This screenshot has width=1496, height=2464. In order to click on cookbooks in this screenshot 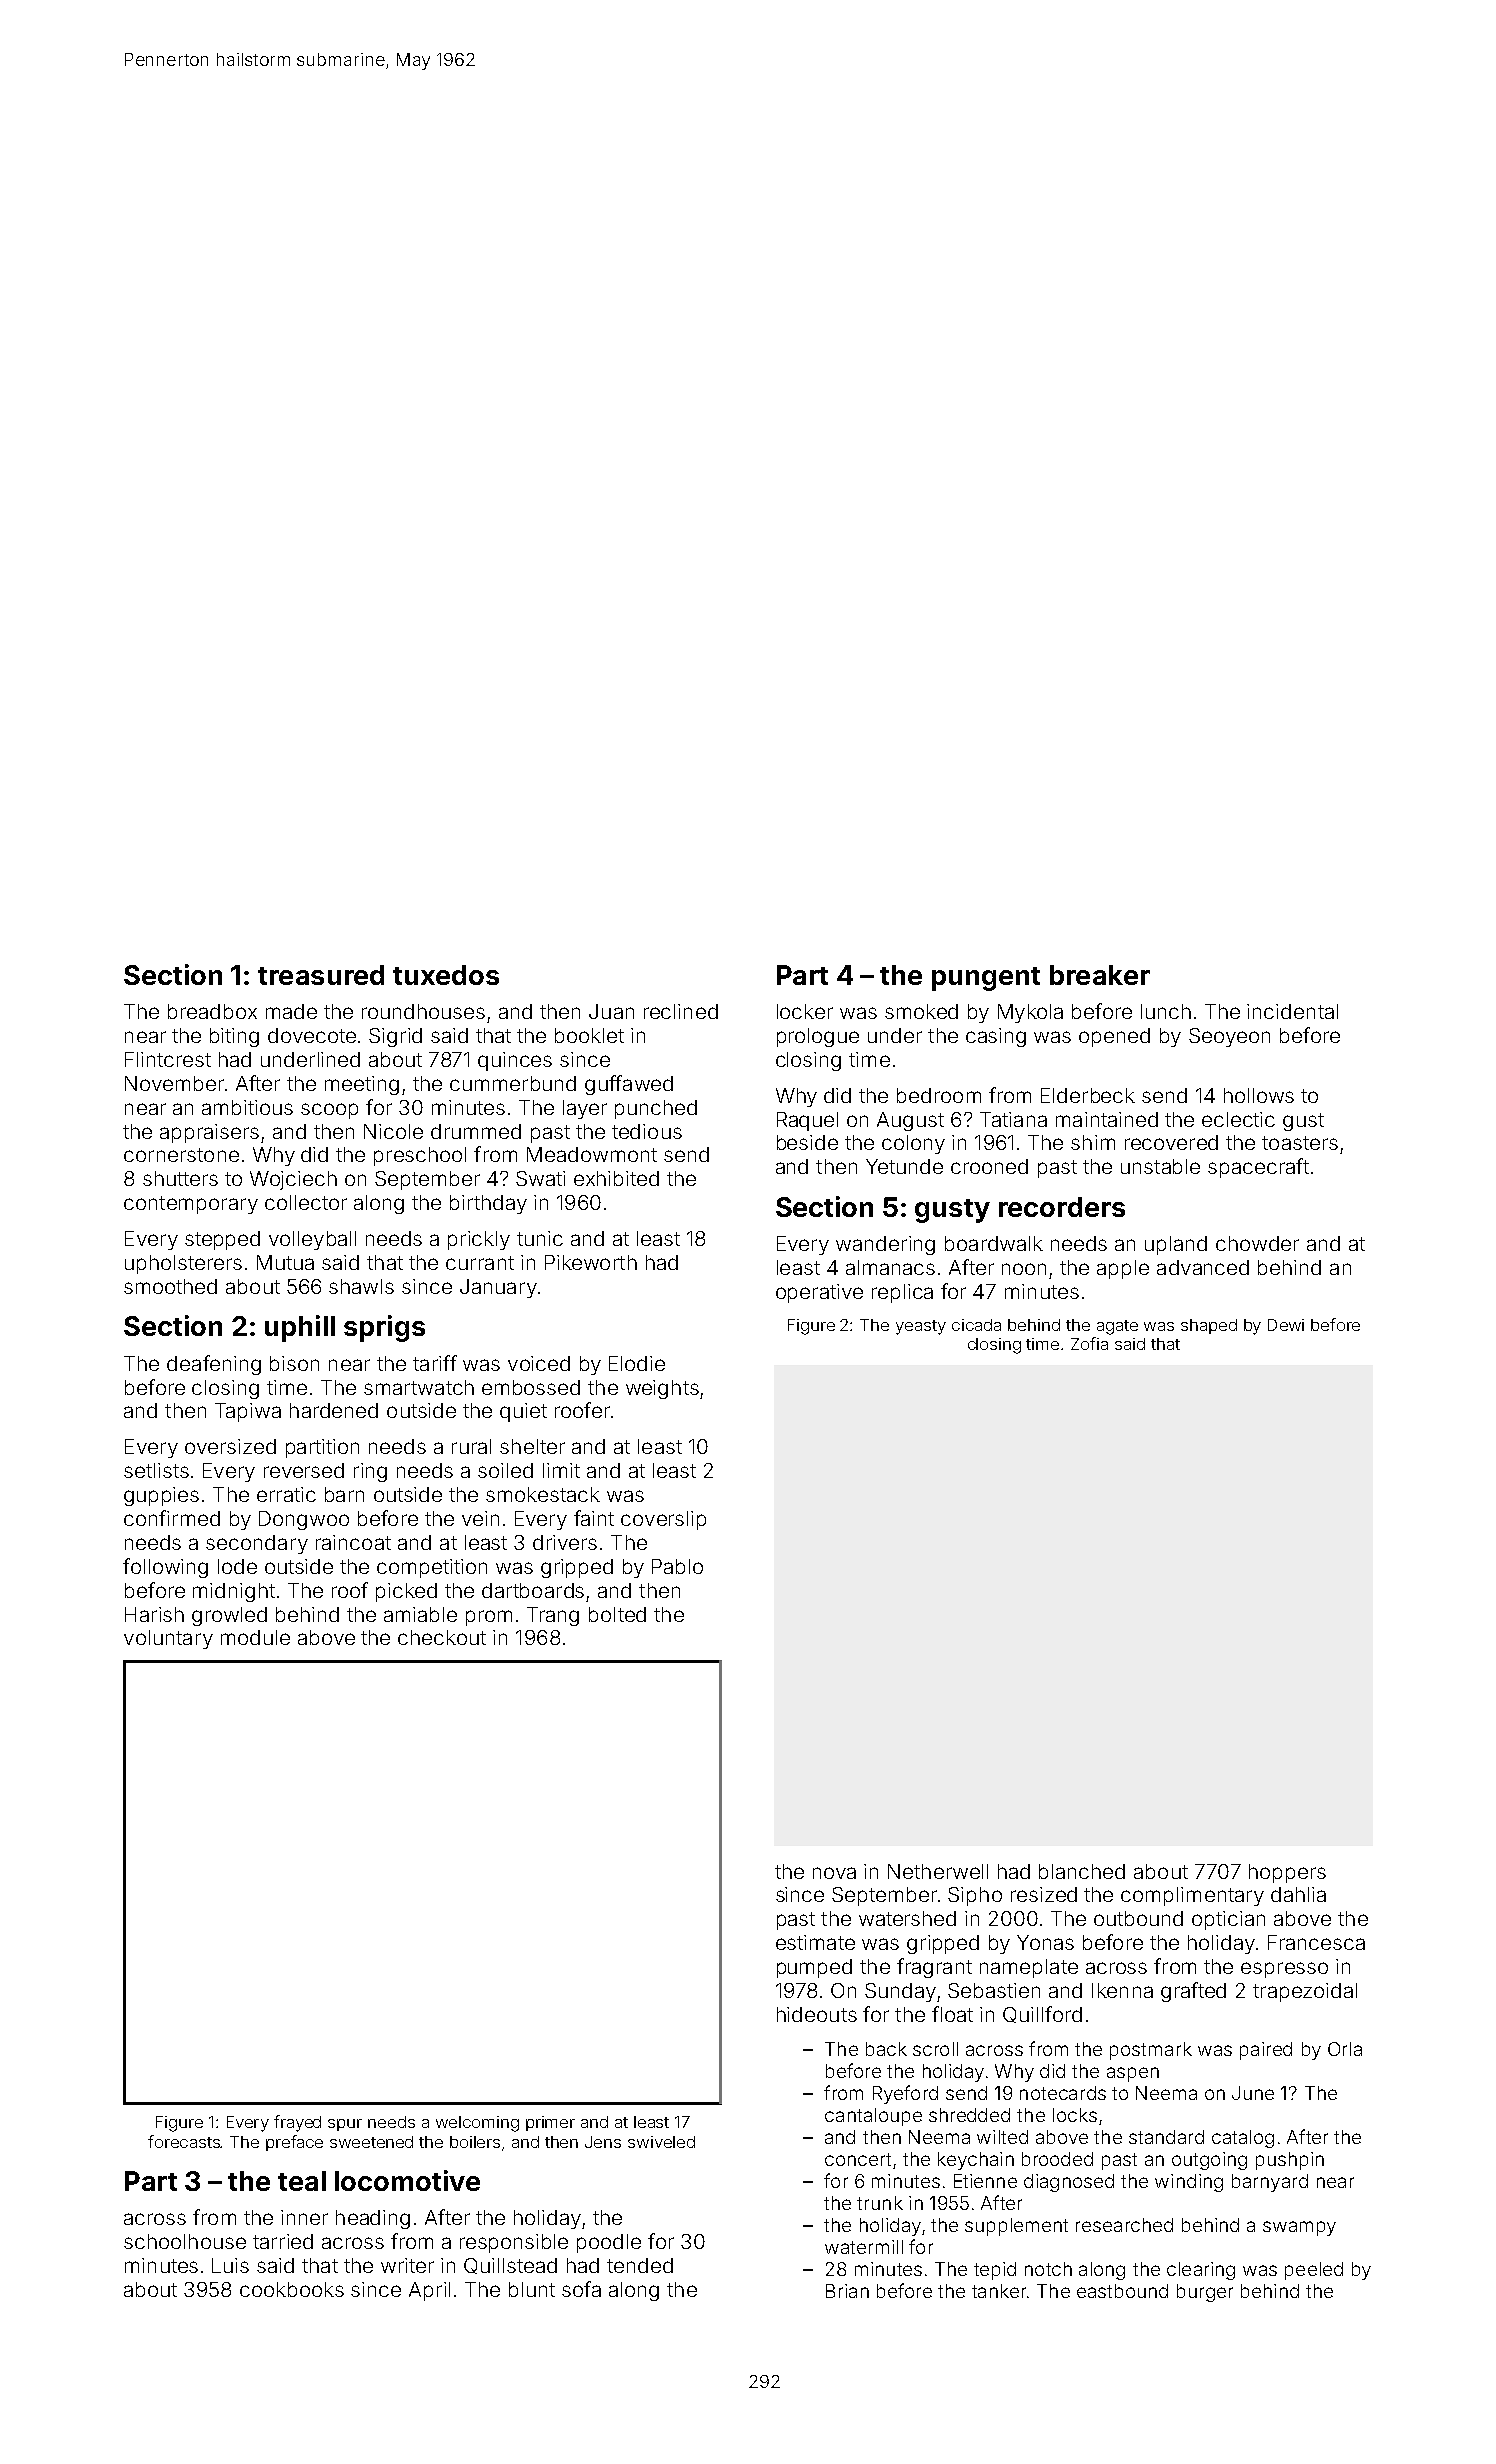, I will do `click(292, 2289)`.
